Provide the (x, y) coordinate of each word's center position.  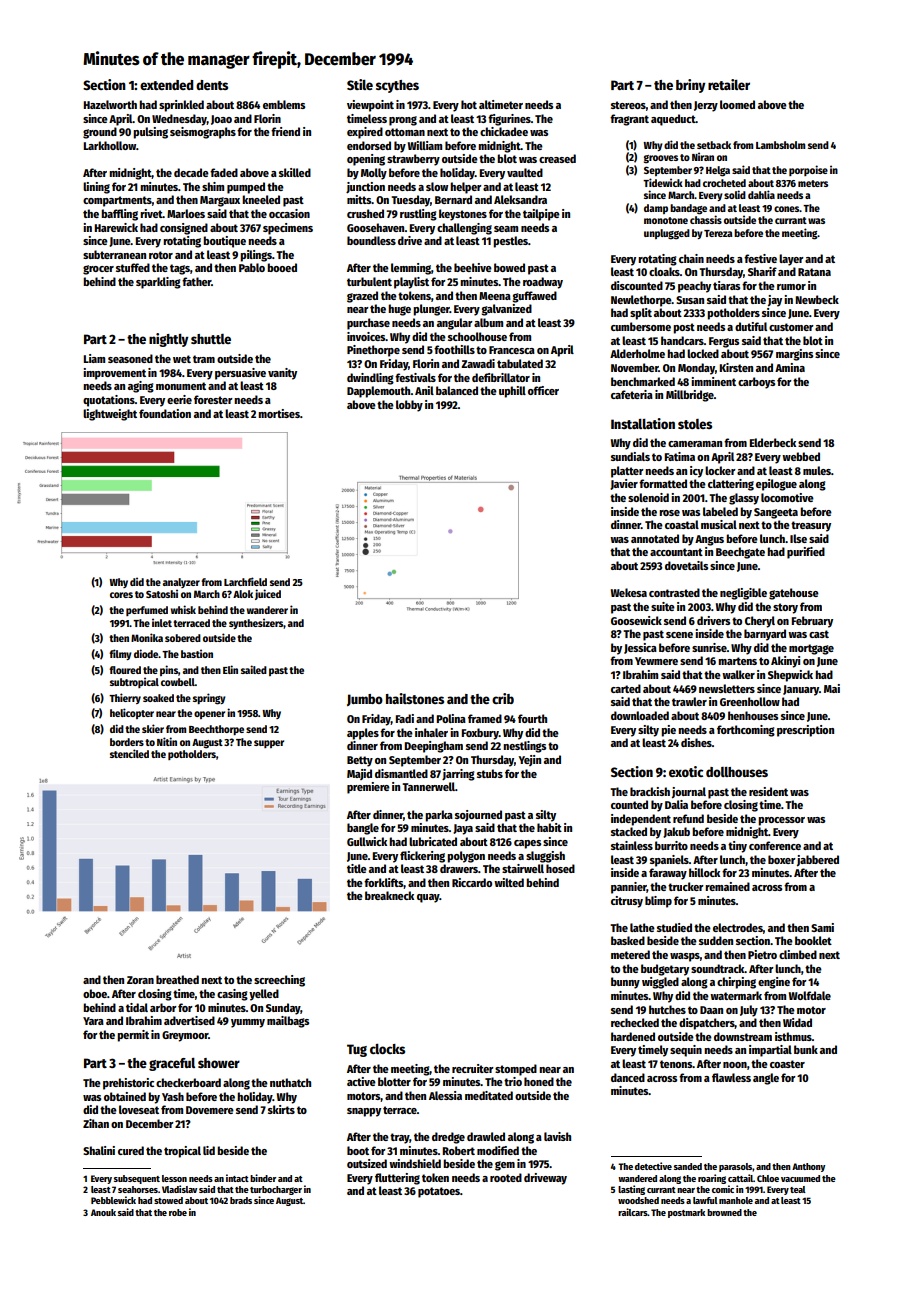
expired (365, 133)
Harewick (116, 227)
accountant (676, 552)
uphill (512, 392)
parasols (735, 1167)
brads (241, 1200)
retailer (729, 84)
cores (121, 595)
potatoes (439, 1192)
